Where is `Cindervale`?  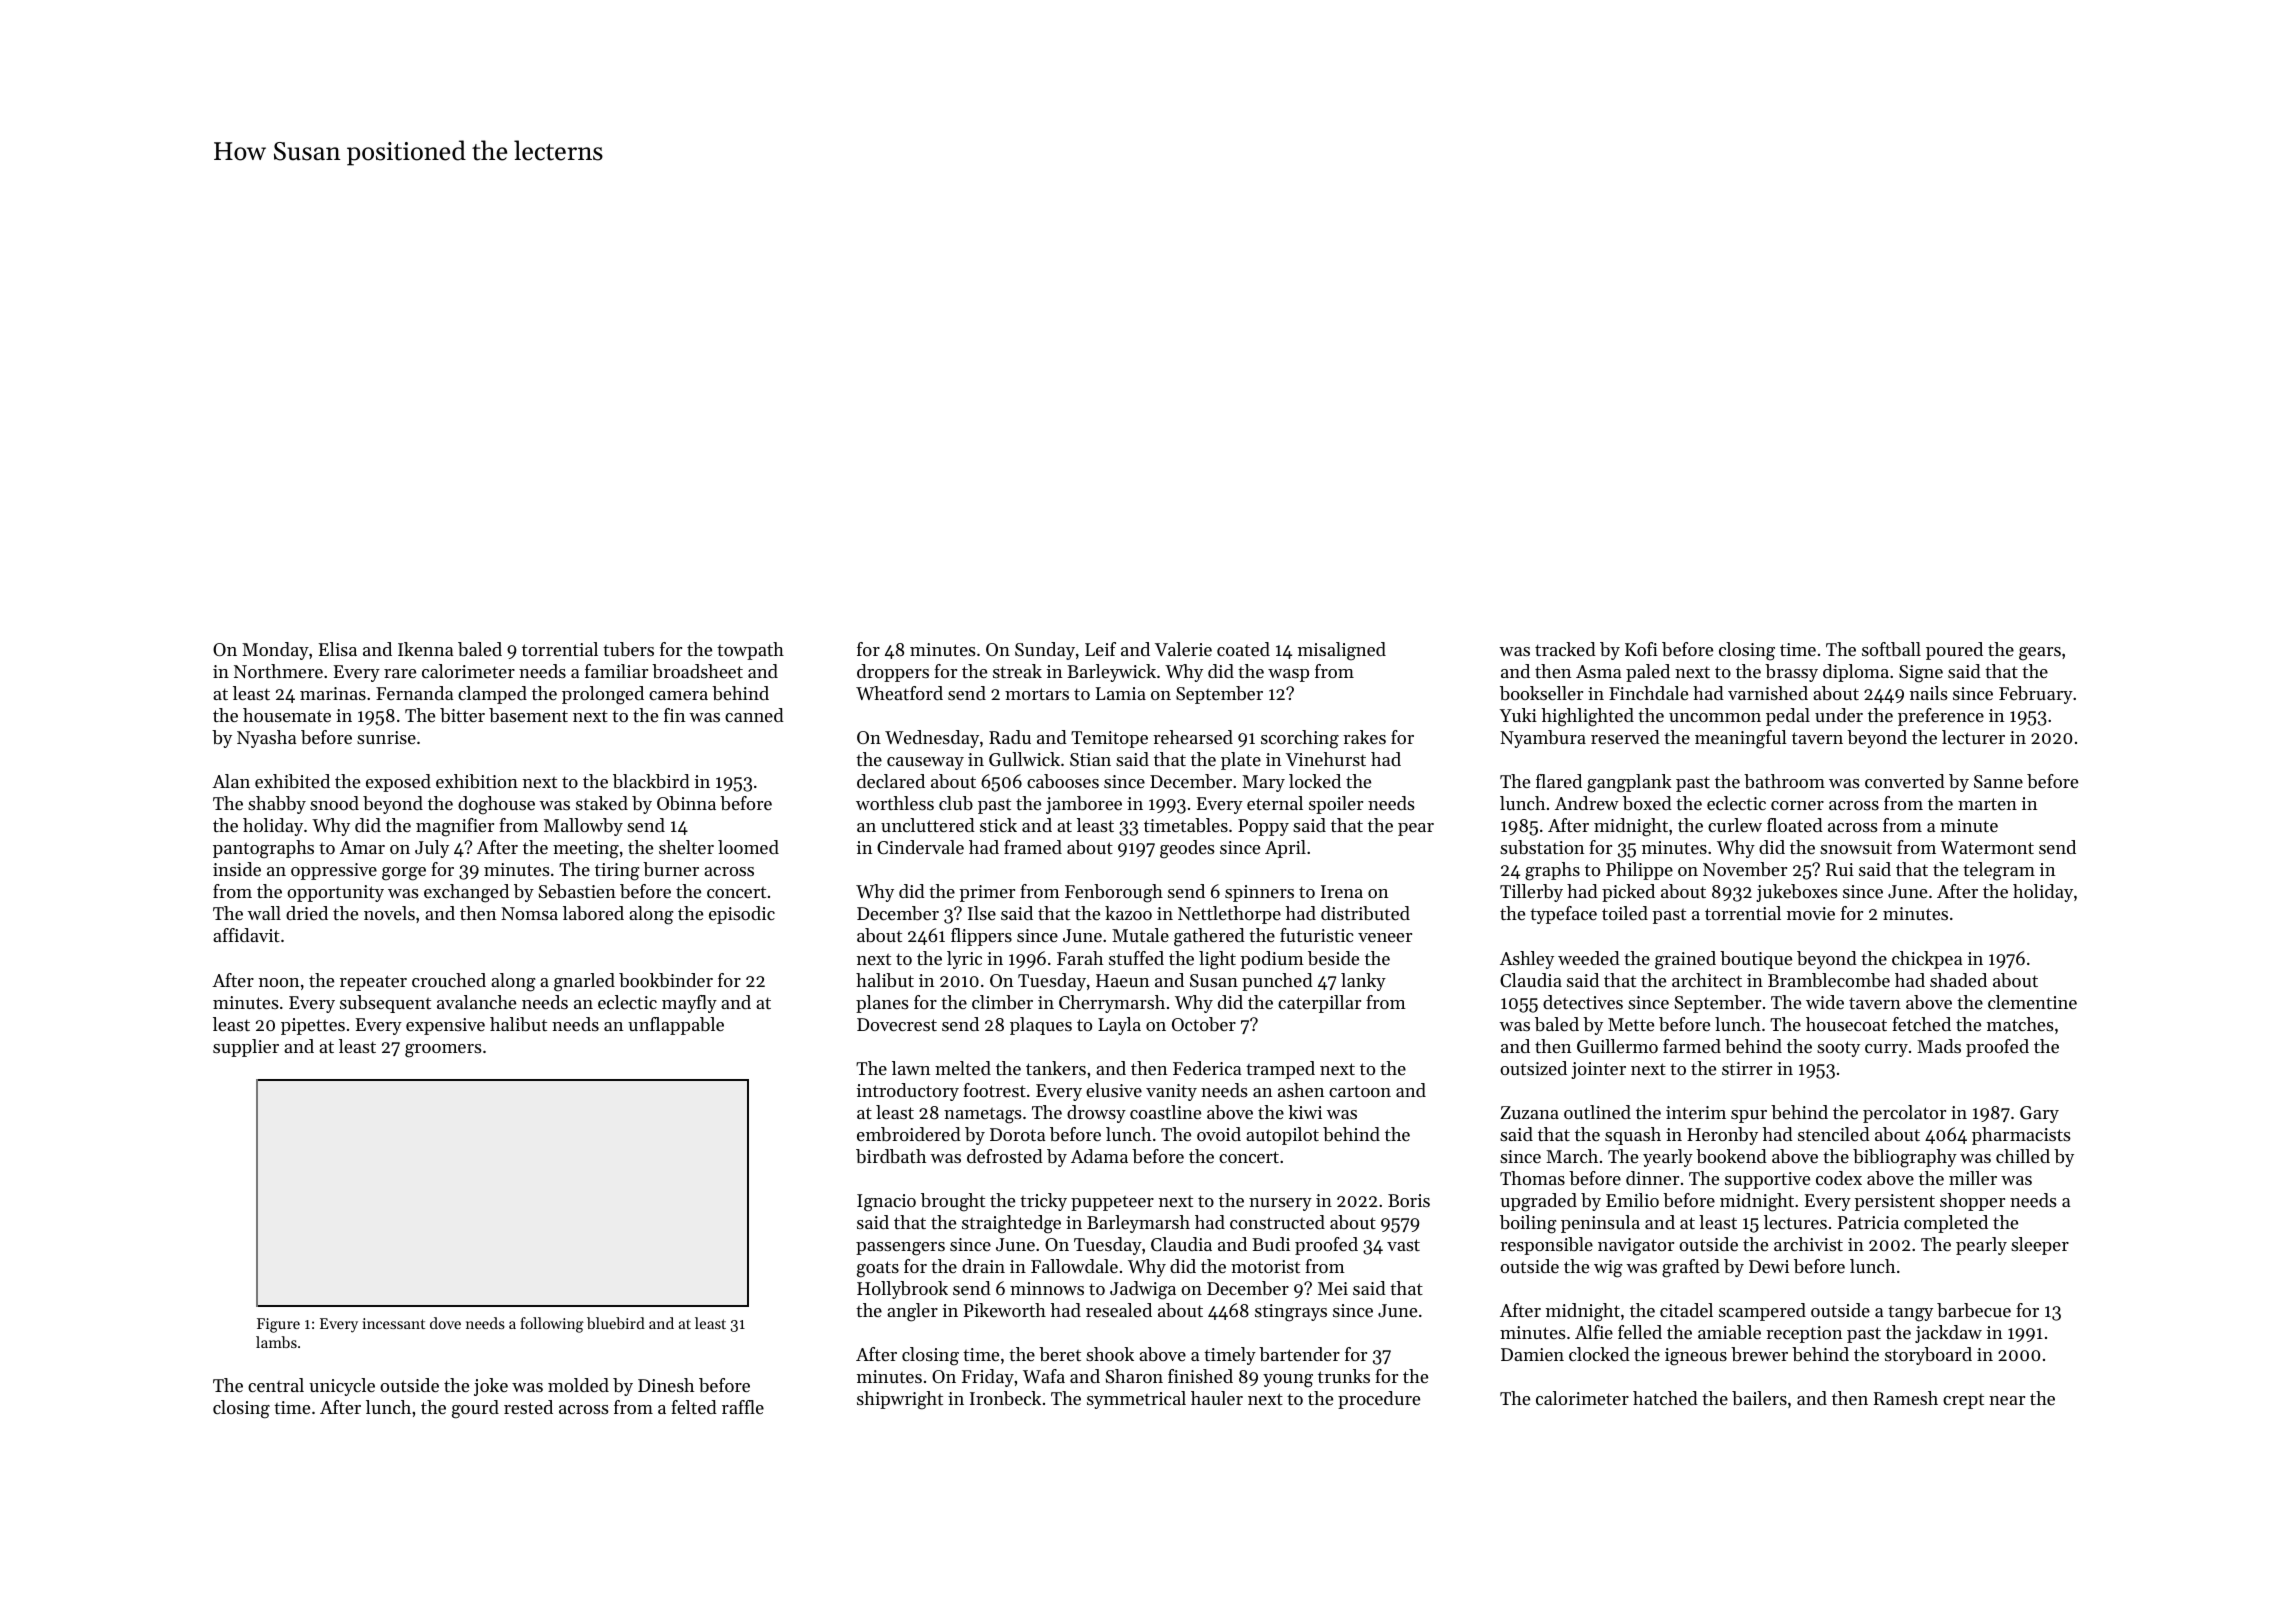 Cindervale is located at coordinates (920, 847).
